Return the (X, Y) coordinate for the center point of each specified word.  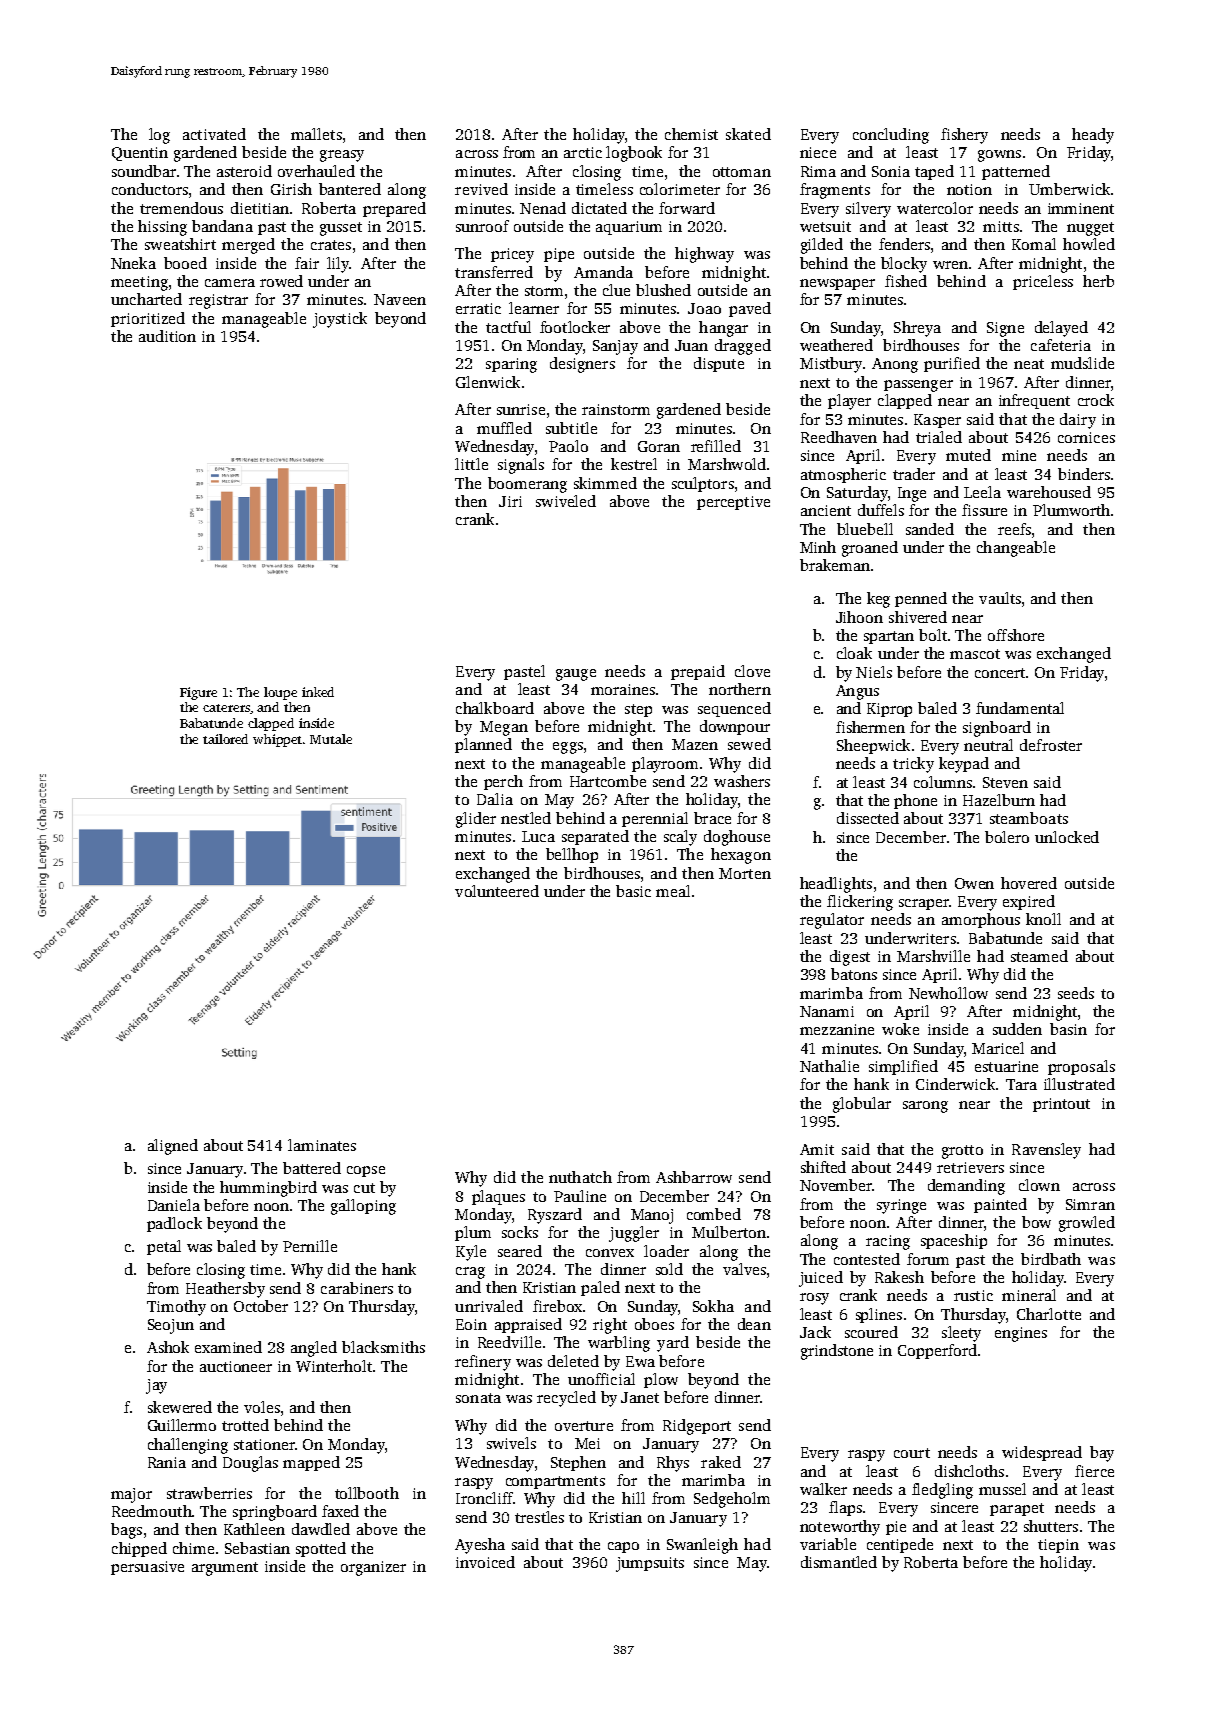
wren (950, 265)
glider (476, 820)
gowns (999, 156)
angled (314, 1349)
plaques (498, 1197)
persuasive (147, 1568)
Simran (1090, 1204)
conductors (150, 189)
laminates (322, 1145)
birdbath (1051, 1259)
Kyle (471, 1253)
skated (748, 134)
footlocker (575, 327)
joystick (340, 320)
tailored (225, 739)
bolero (1007, 837)
